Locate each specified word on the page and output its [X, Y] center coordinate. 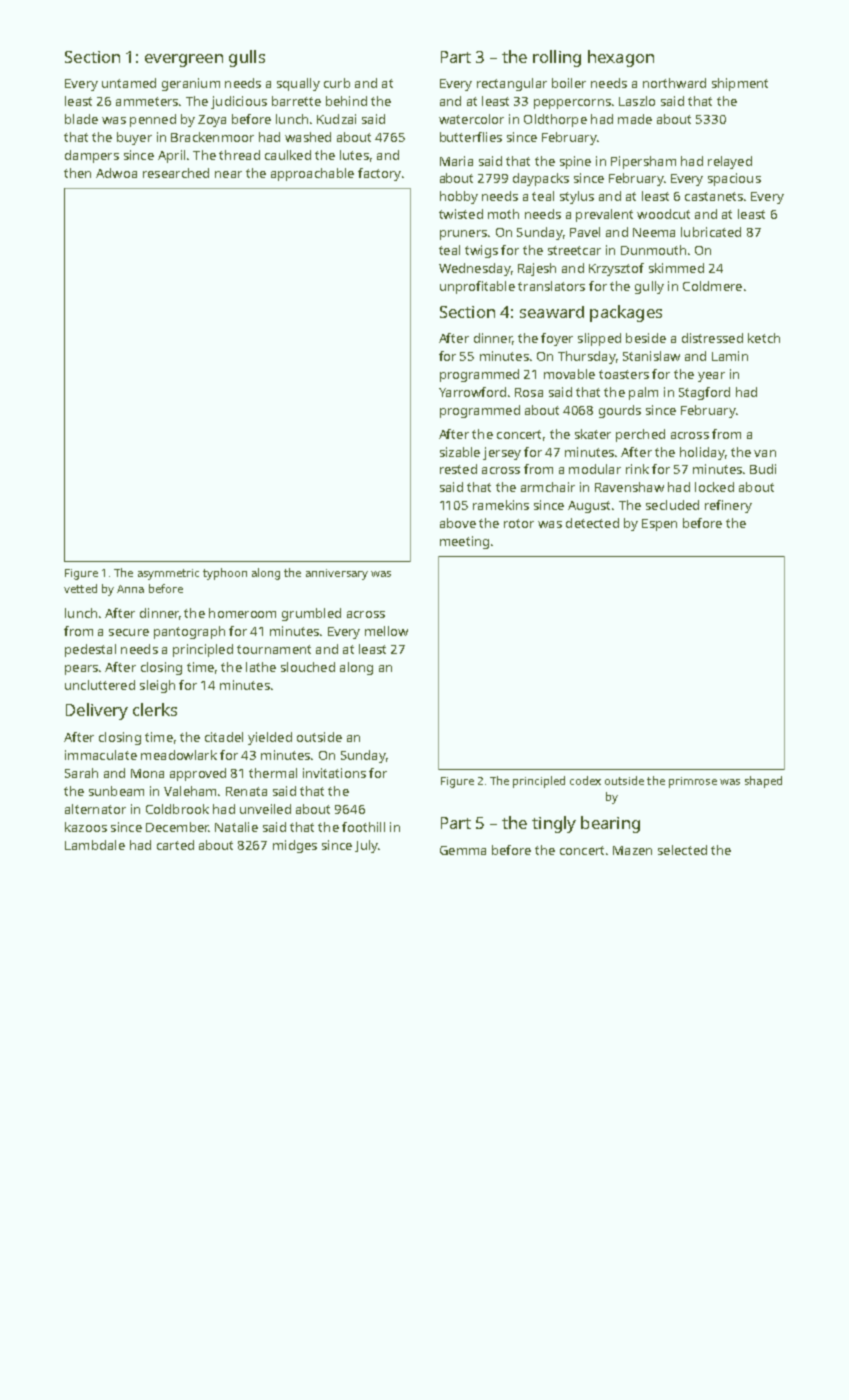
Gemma [463, 850]
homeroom [242, 613]
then [77, 173]
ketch [764, 338]
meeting [464, 542]
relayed [730, 162]
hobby [459, 197]
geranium [191, 84]
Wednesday [474, 269]
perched [640, 435]
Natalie [236, 827]
